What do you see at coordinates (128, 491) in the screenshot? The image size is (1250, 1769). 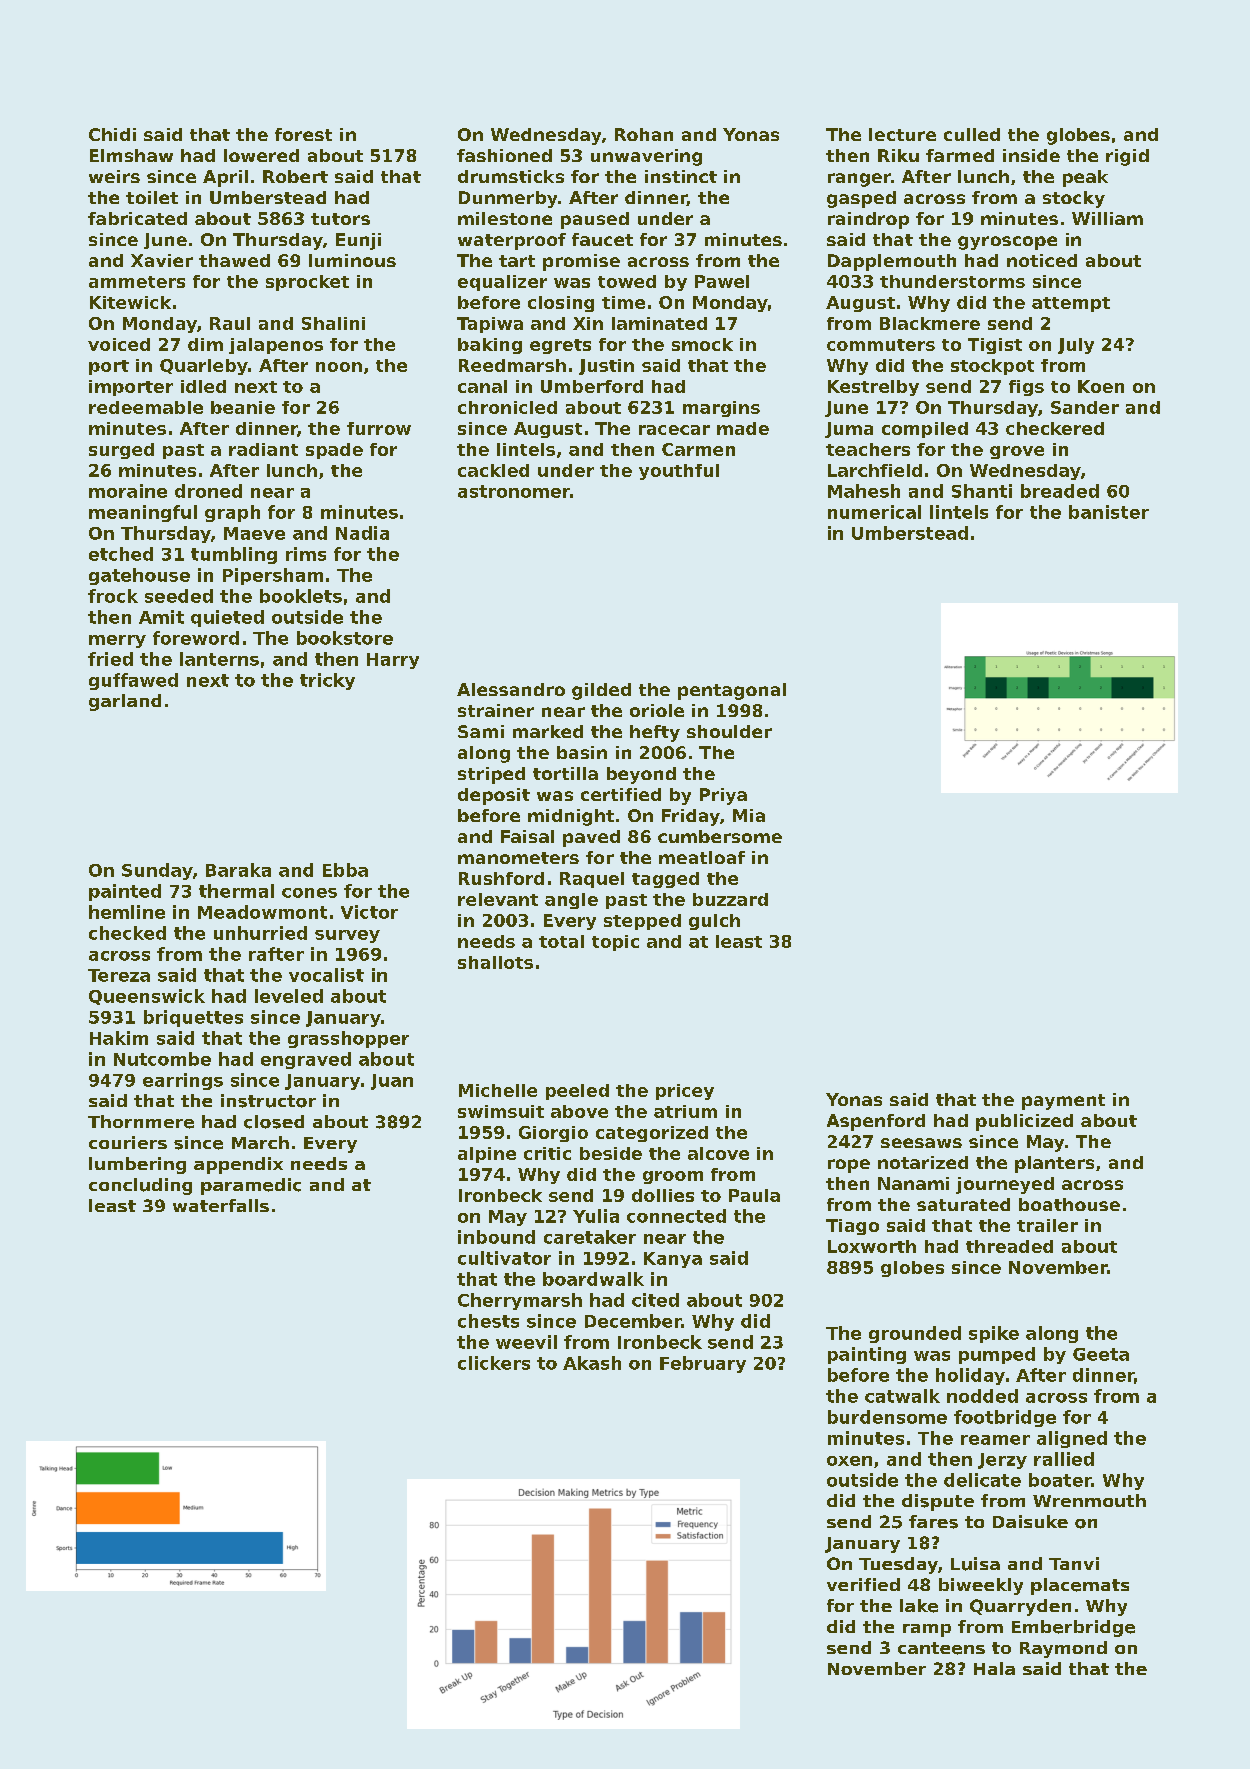 I see `moraine` at bounding box center [128, 491].
